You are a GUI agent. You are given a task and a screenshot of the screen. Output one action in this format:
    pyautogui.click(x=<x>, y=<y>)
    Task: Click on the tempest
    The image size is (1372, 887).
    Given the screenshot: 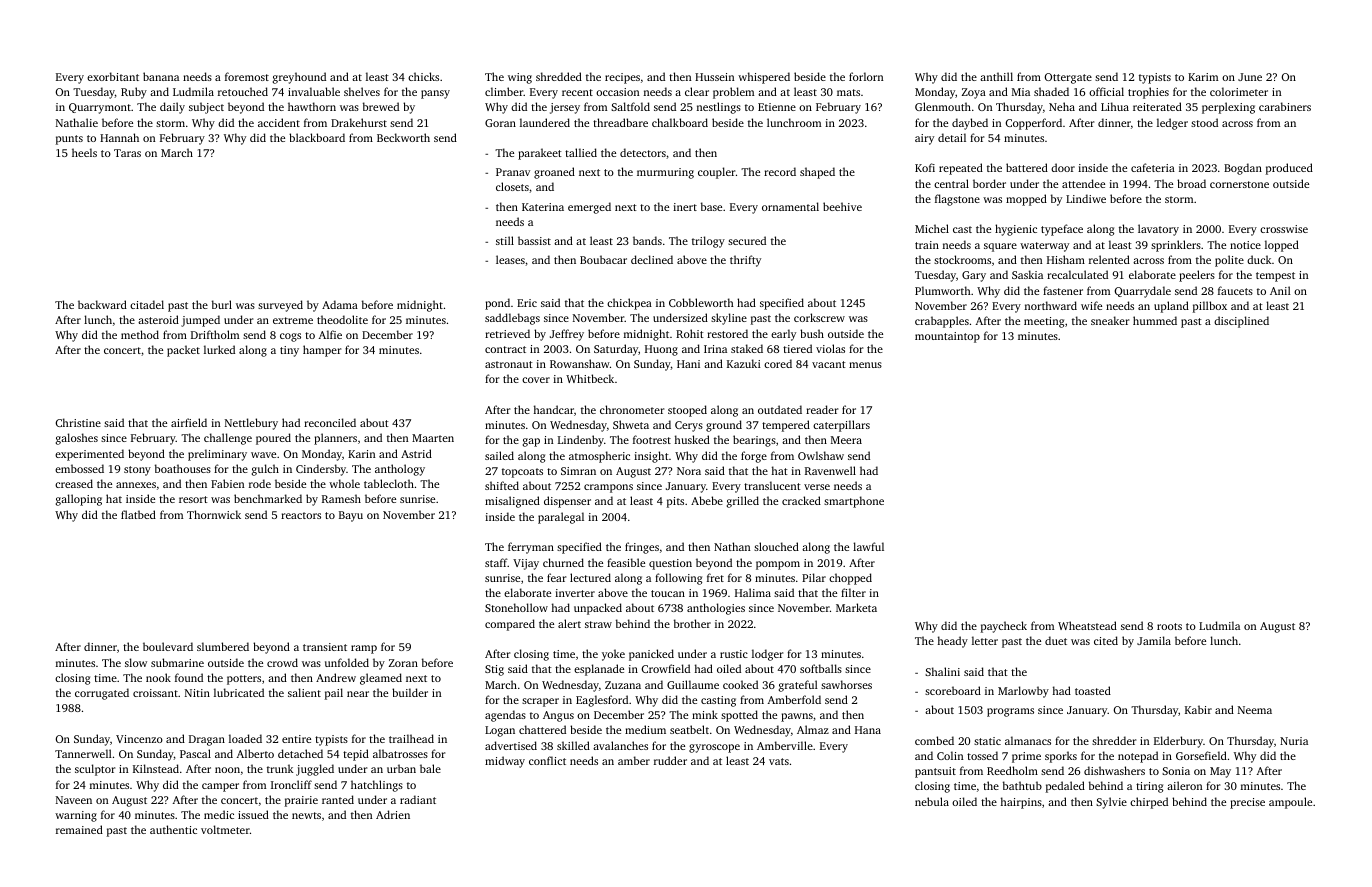 What is the action you would take?
    pyautogui.click(x=1275, y=277)
